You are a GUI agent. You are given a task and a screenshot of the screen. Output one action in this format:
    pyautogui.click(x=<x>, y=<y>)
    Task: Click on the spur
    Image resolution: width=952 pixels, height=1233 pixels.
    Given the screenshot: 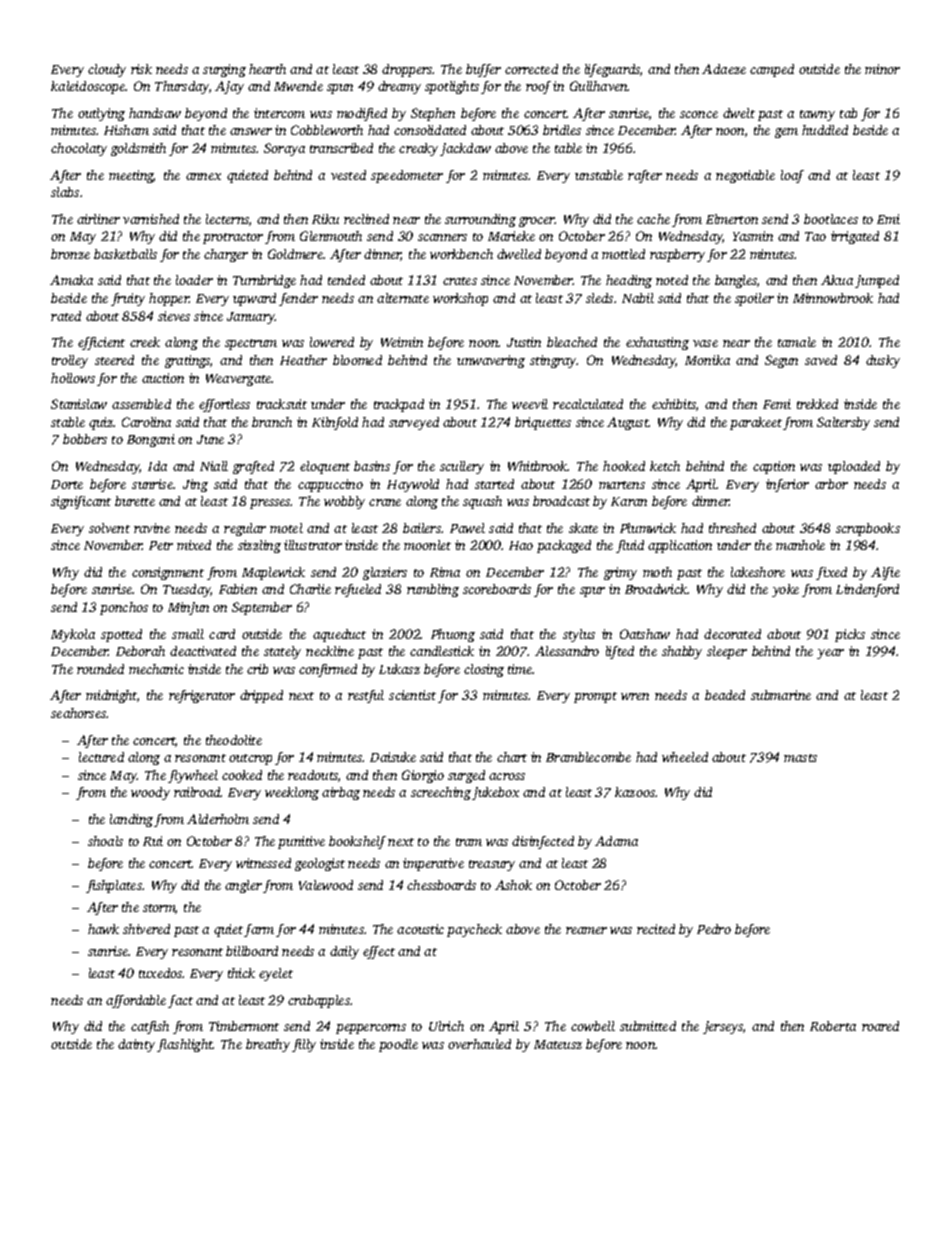 What is the action you would take?
    pyautogui.click(x=592, y=592)
